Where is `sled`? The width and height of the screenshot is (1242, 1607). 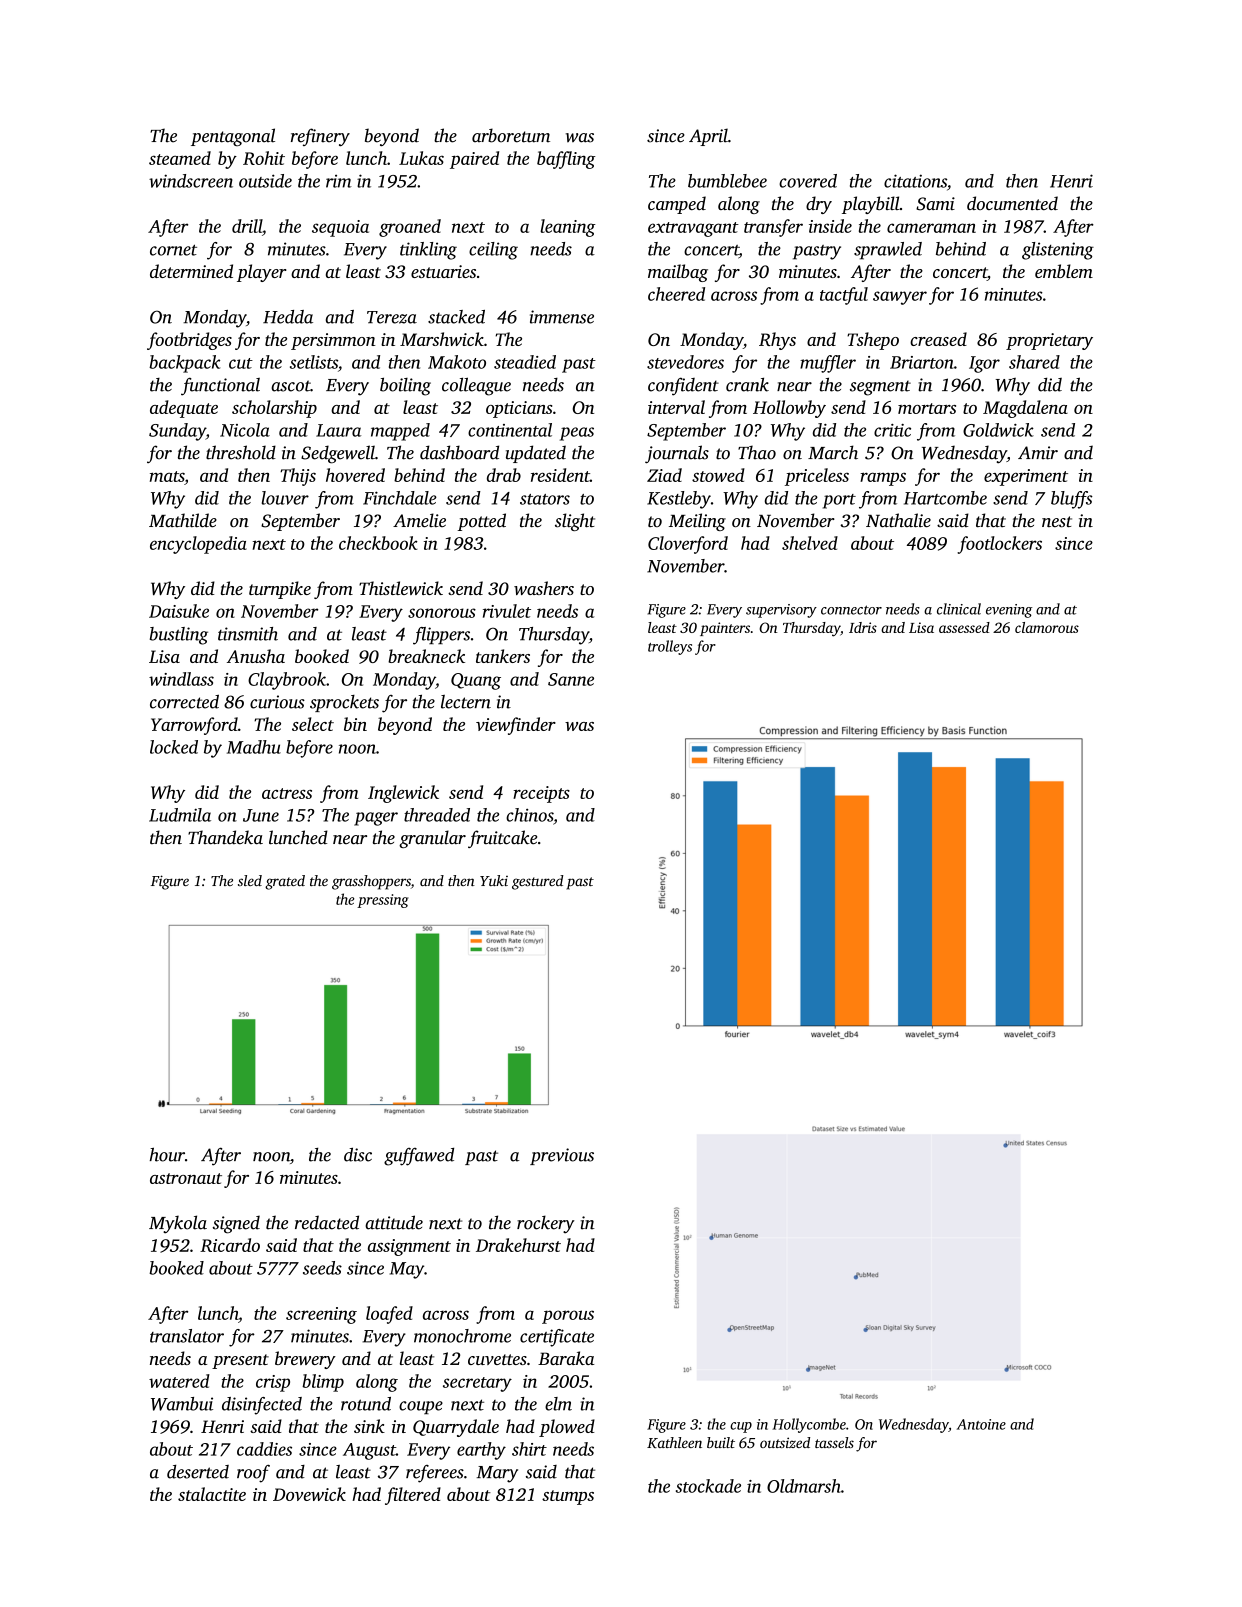
sled is located at coordinates (250, 880).
